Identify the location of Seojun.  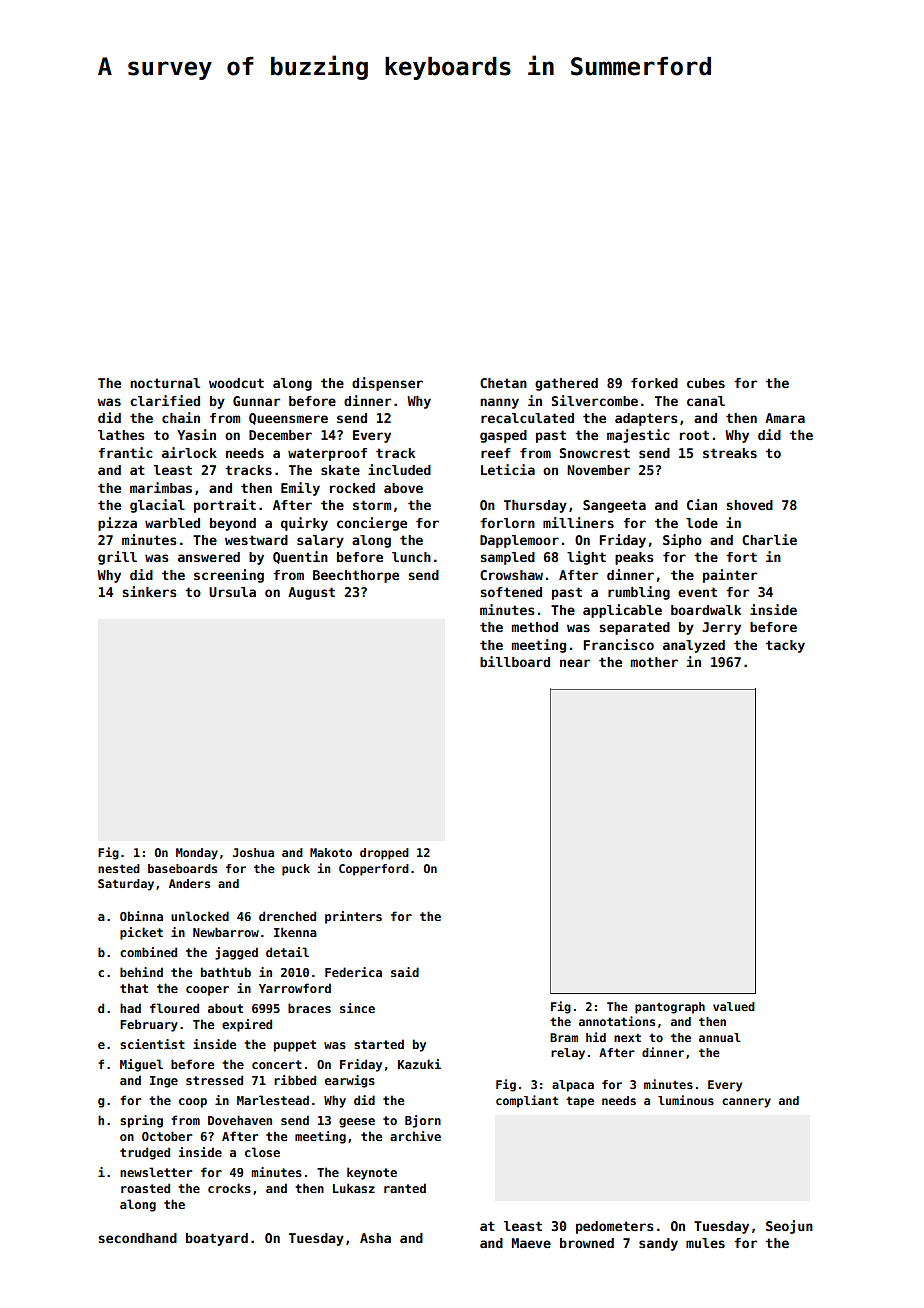
(789, 1227).
